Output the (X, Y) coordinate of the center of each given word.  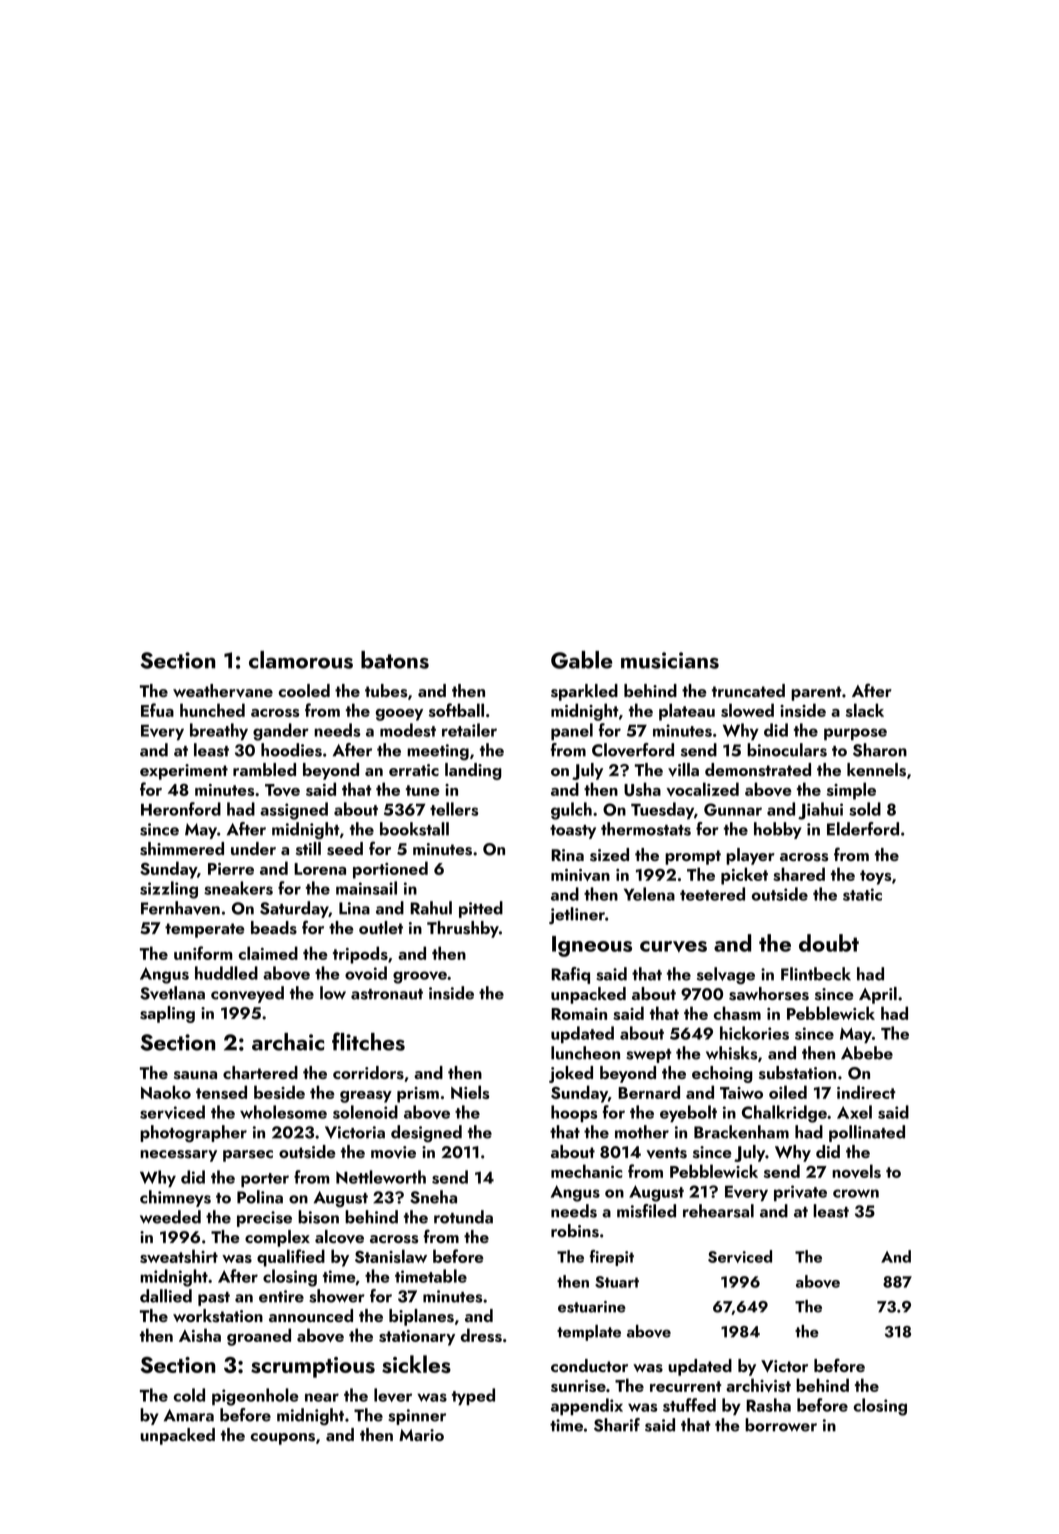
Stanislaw (391, 1256)
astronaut (387, 994)
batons (395, 660)
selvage (726, 975)
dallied (166, 1296)
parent (816, 693)
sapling (167, 1014)
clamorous (301, 660)
